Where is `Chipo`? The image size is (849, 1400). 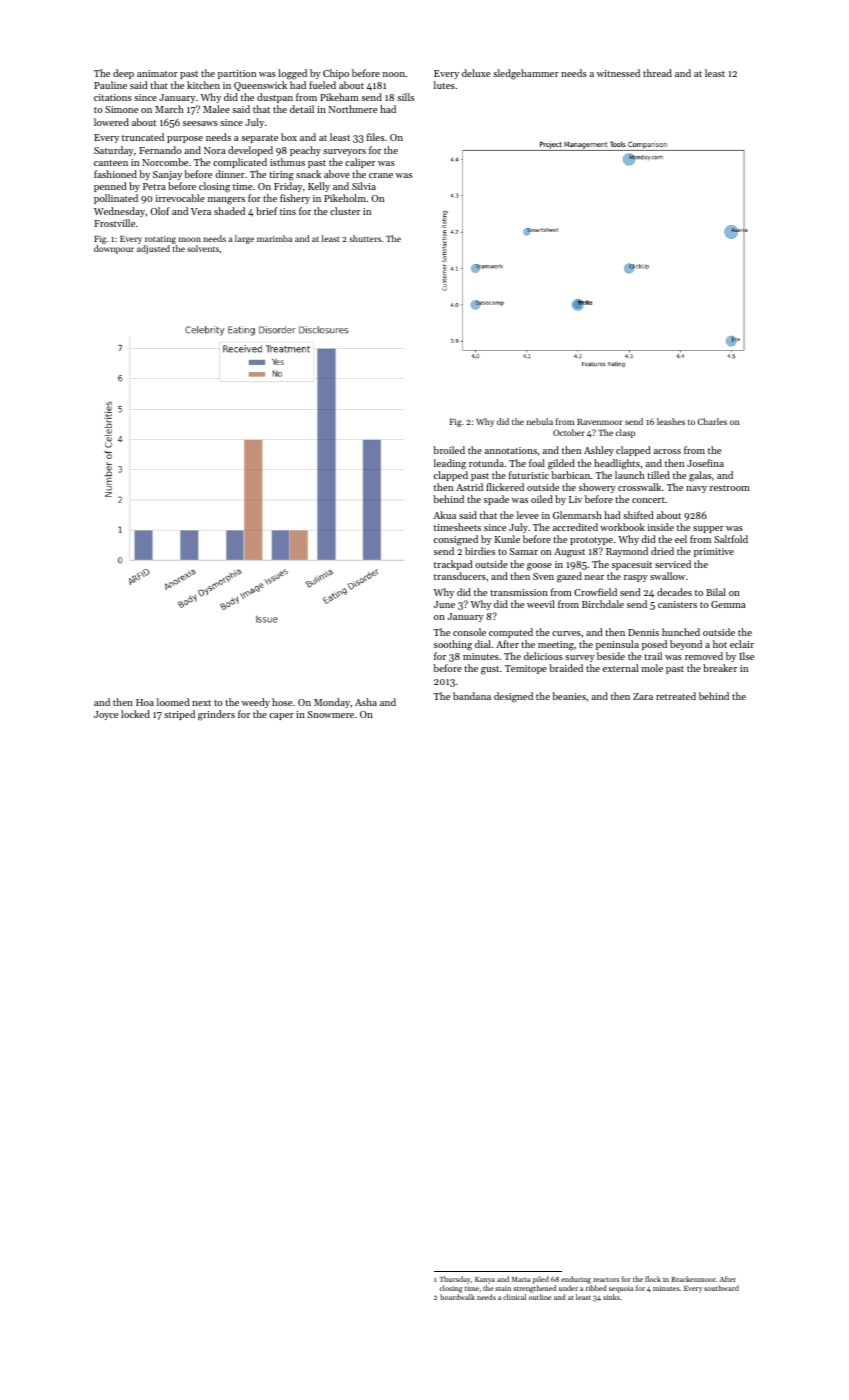 Chipo is located at coordinates (336, 74).
